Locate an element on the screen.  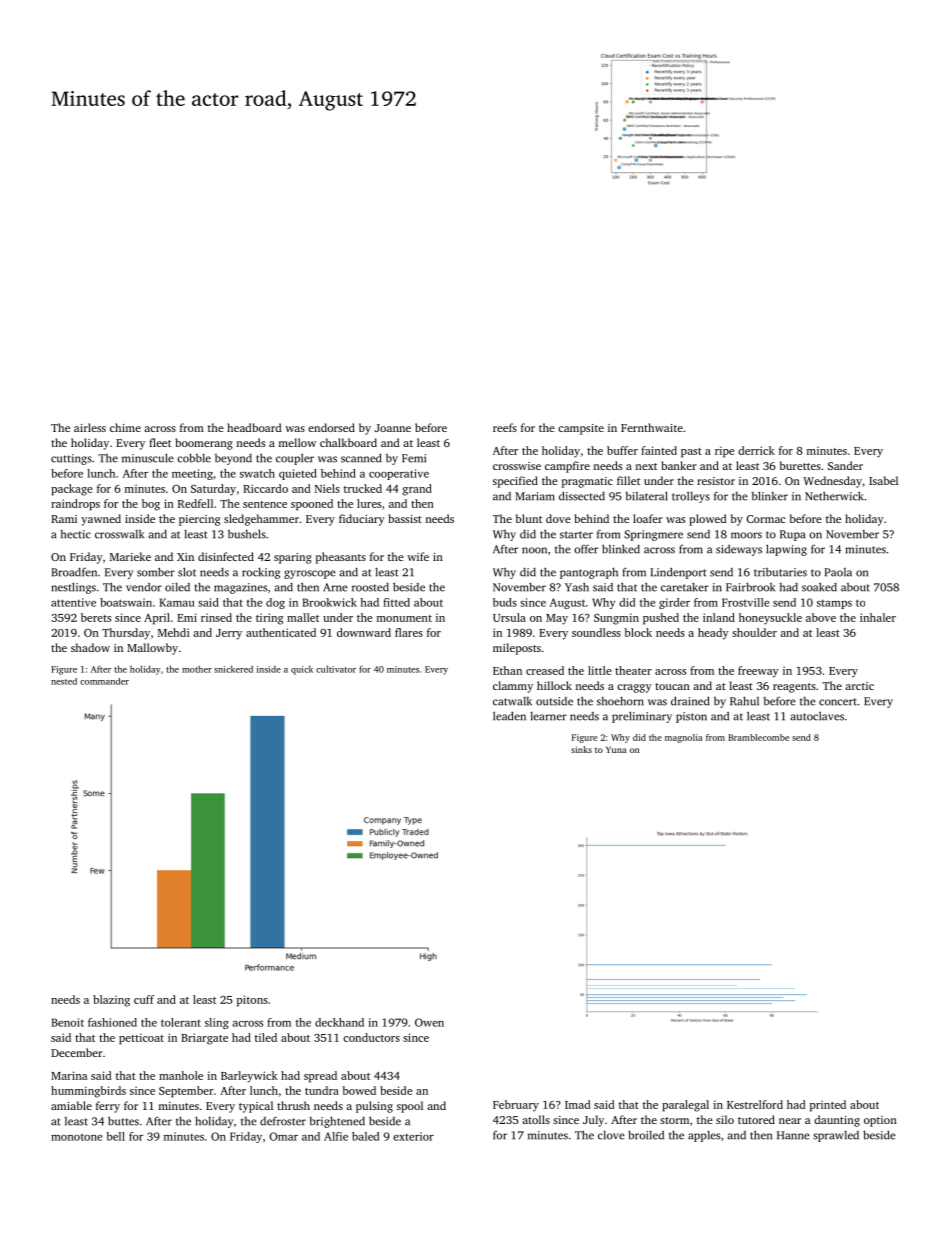
fiduciary is located at coordinates (362, 520).
